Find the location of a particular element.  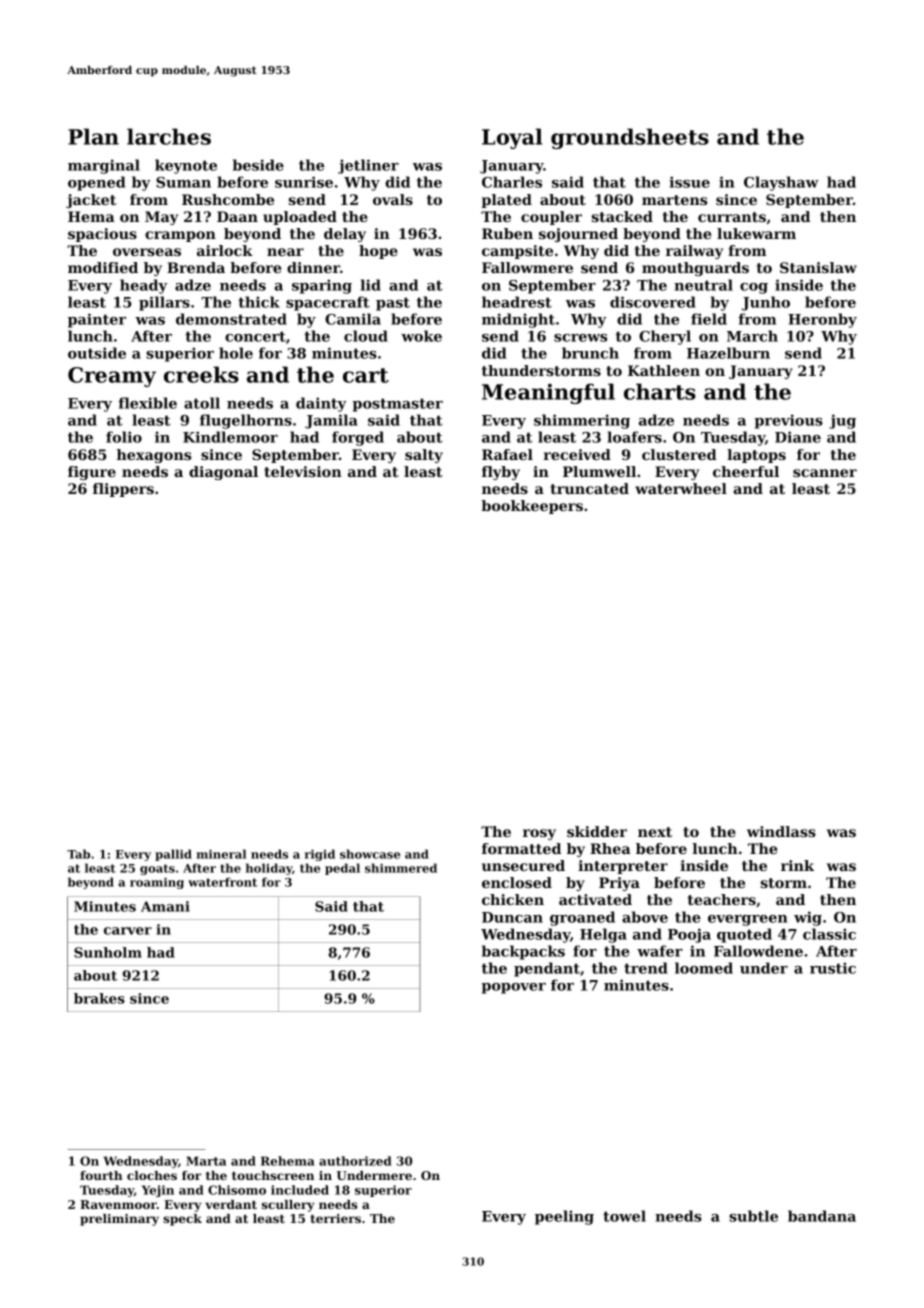

scullery is located at coordinates (288, 1206).
